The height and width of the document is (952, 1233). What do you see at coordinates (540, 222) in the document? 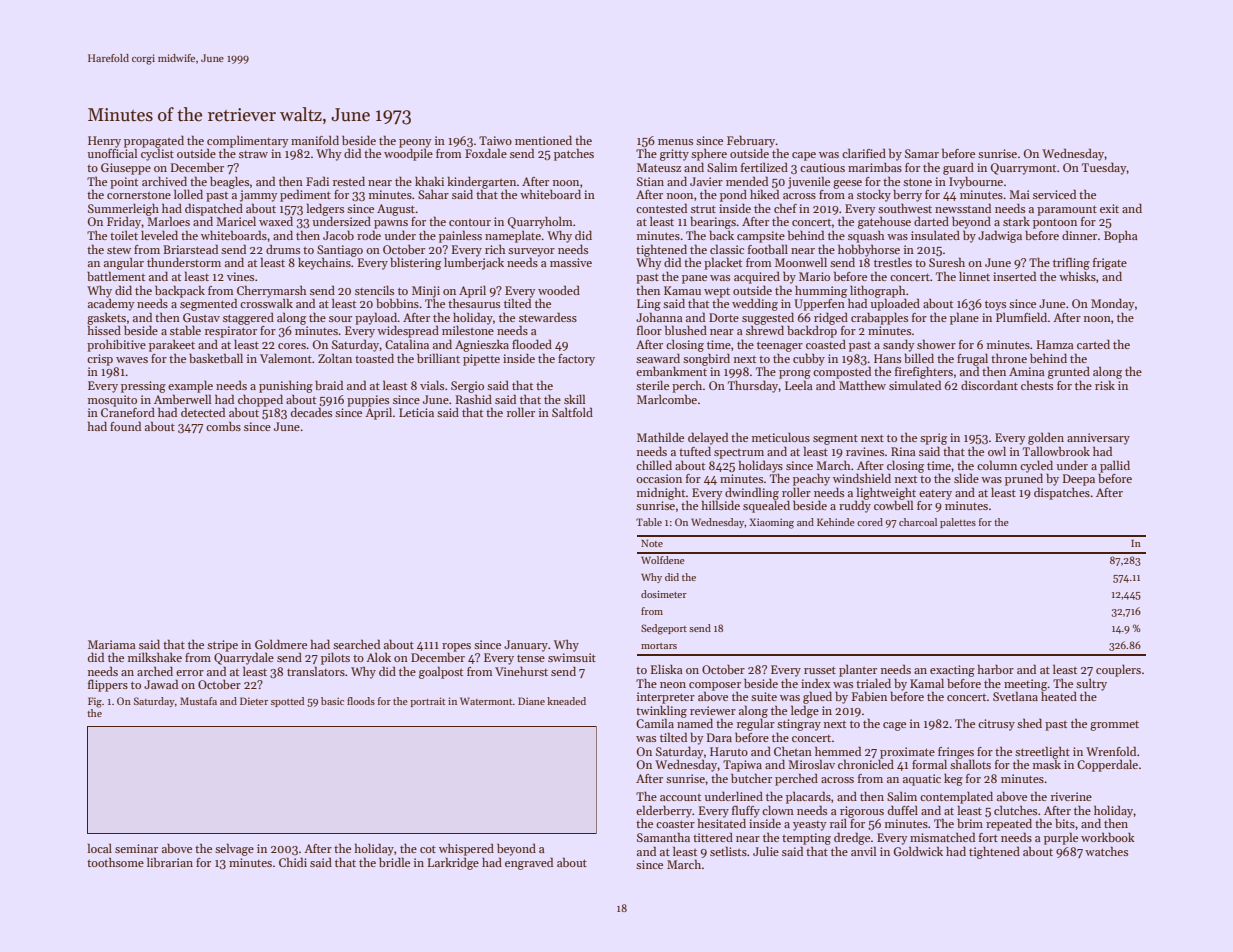
I see `Quarryholm` at bounding box center [540, 222].
